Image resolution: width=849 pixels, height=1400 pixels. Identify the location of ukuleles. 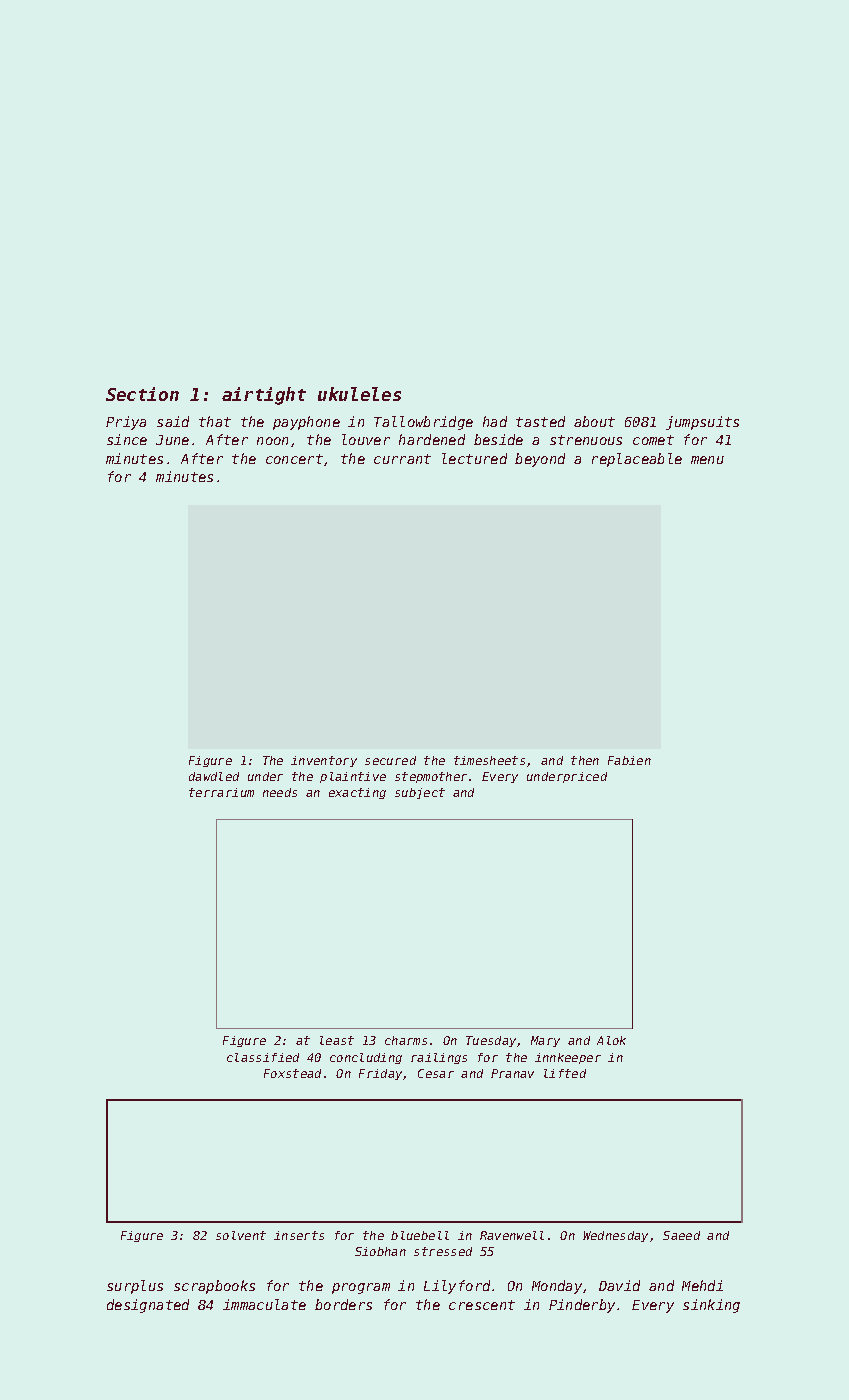
(359, 394).
